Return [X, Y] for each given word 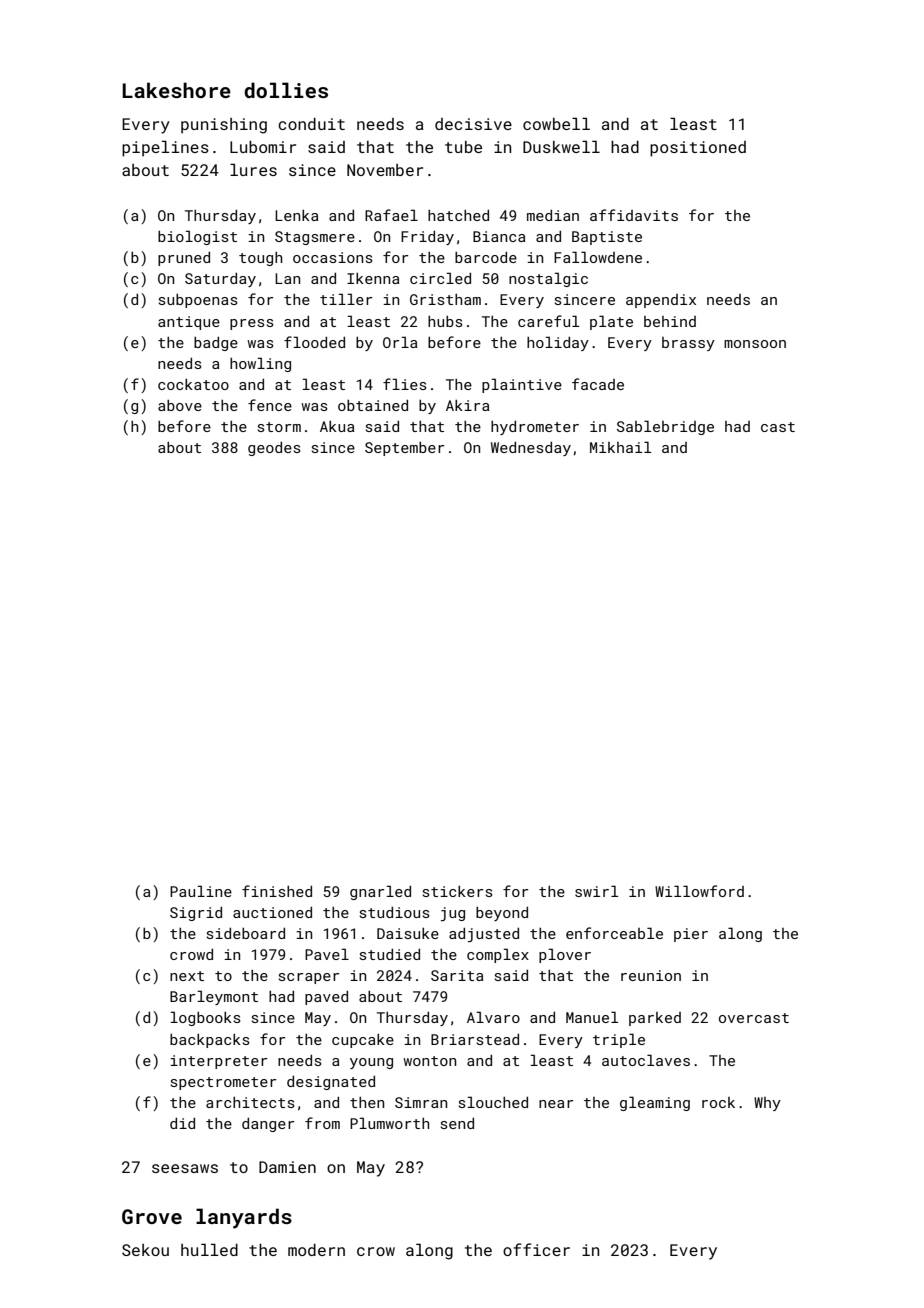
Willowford [699, 891]
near [556, 1104]
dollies [286, 90]
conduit [311, 124]
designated [331, 1083]
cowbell [556, 123]
